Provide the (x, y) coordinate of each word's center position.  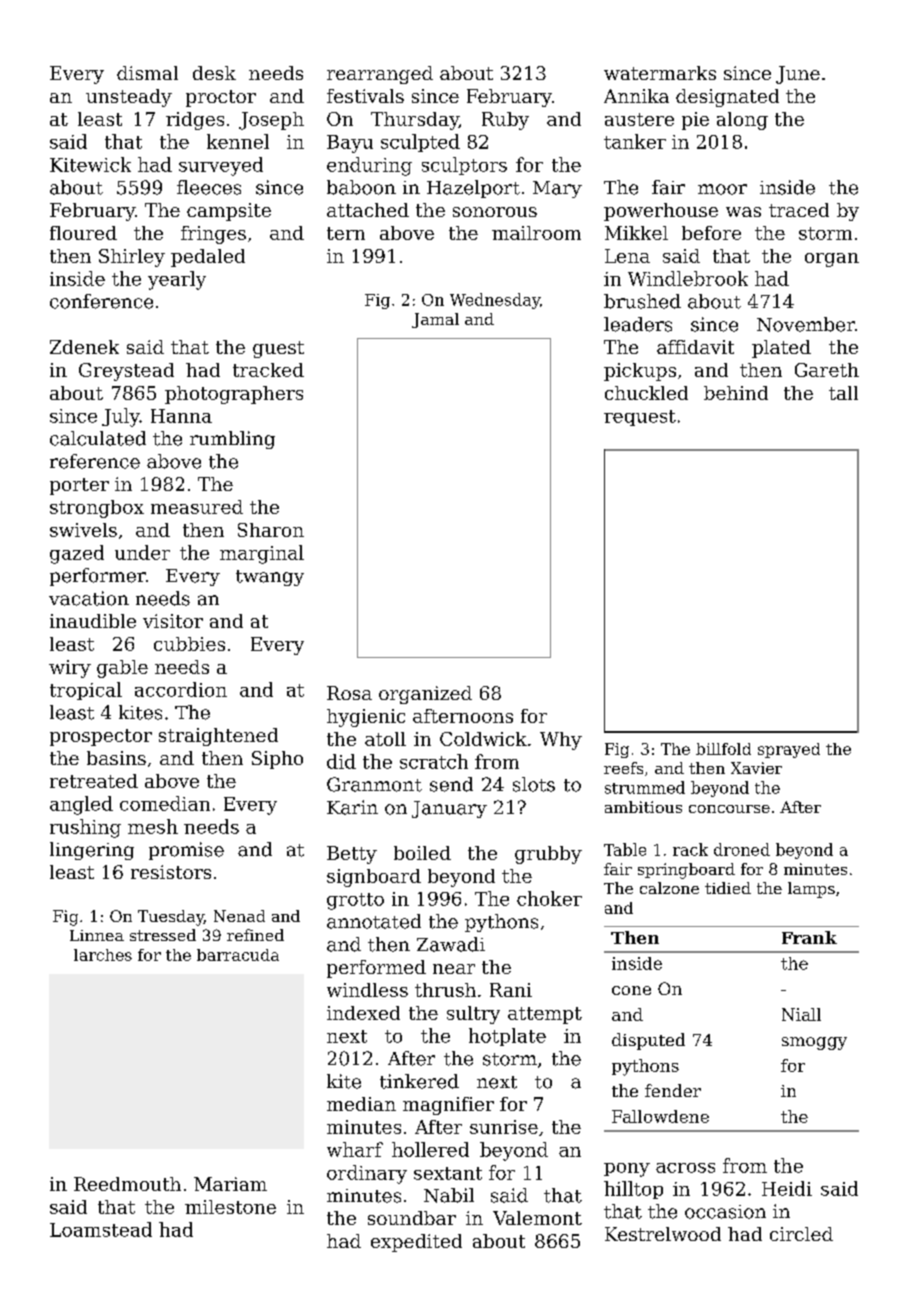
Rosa (349, 693)
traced (799, 210)
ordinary (367, 1174)
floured (83, 233)
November (806, 324)
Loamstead (101, 1229)
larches (103, 955)
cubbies (189, 644)
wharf (355, 1149)
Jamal (435, 320)
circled (801, 1234)
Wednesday (495, 301)
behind (736, 393)
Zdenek (84, 347)
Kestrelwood (663, 1234)
